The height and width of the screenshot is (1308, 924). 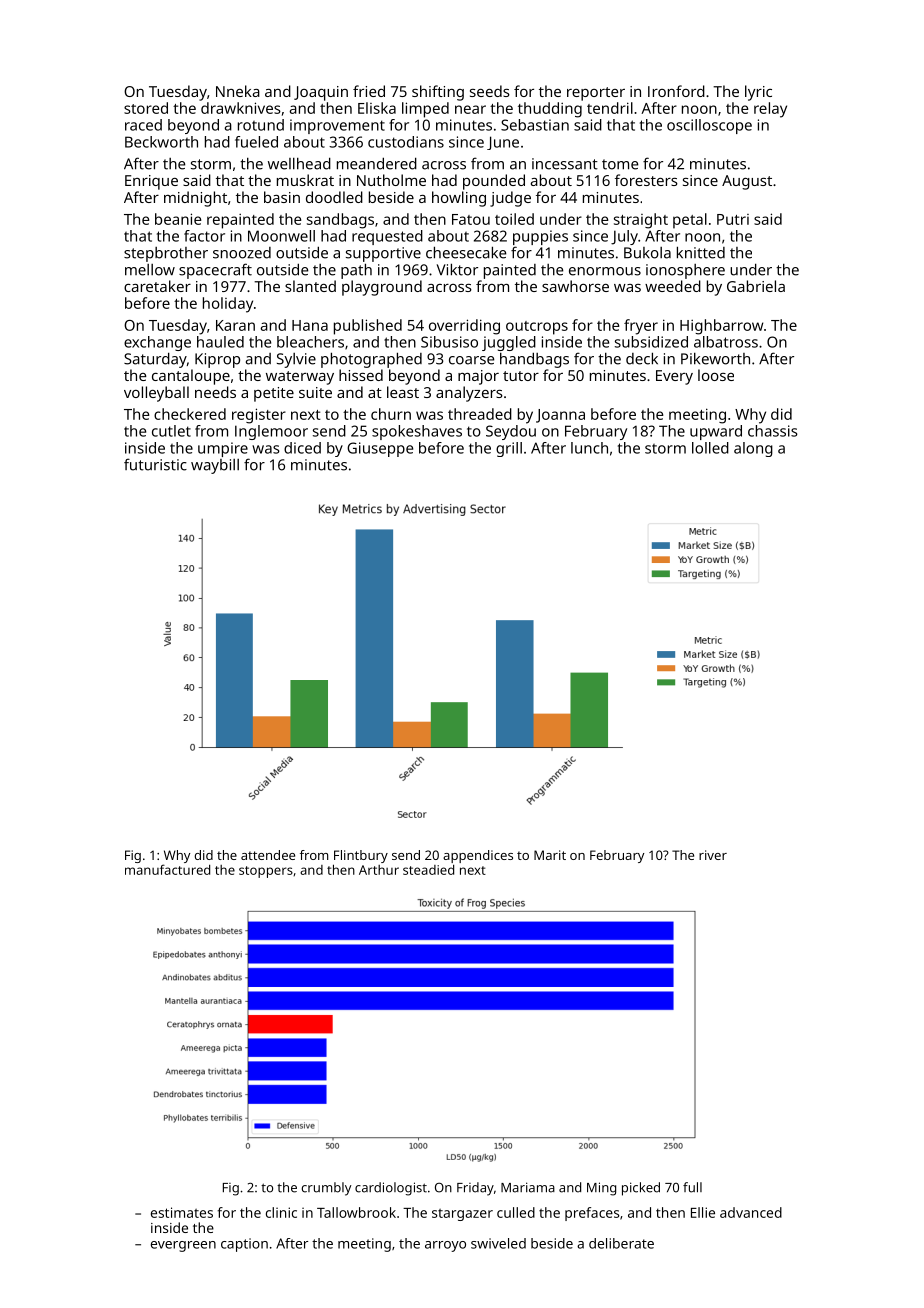 What do you see at coordinates (361, 856) in the screenshot?
I see `Flintbury` at bounding box center [361, 856].
